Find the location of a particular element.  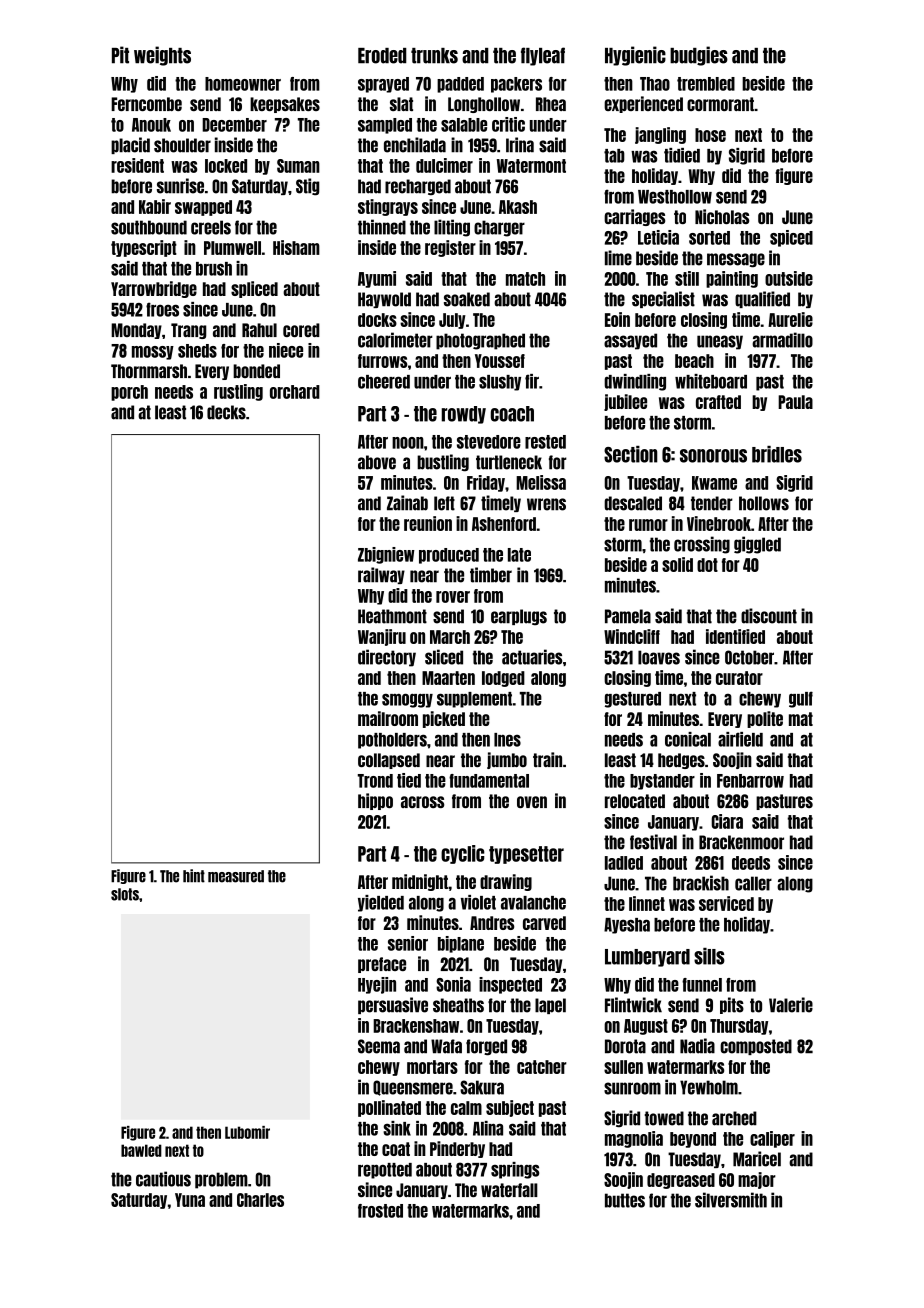

Zbigniew is located at coordinates (386, 555).
